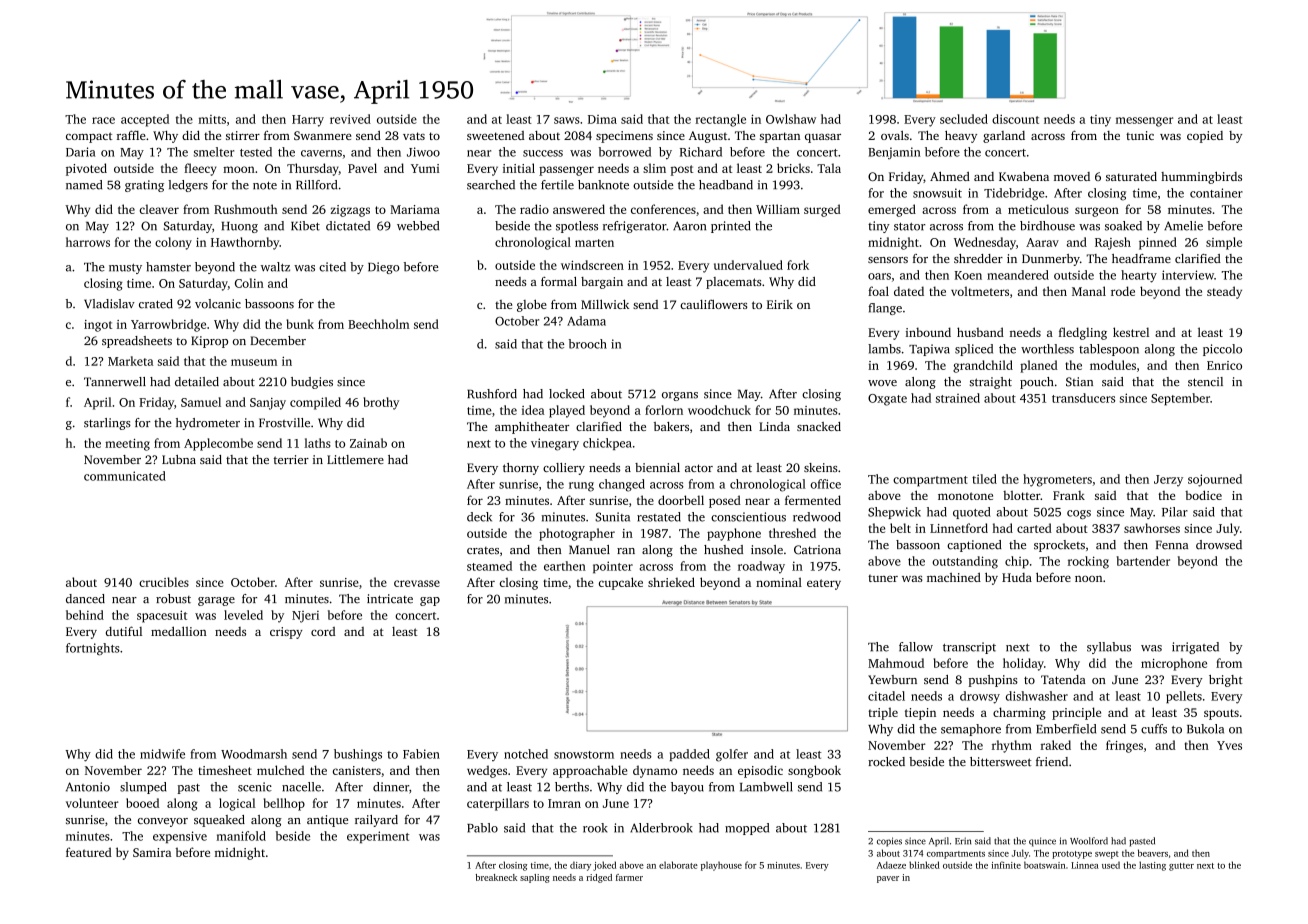 This screenshot has width=1308, height=924. Describe the element at coordinates (588, 344) in the screenshot. I see `brooch` at that location.
